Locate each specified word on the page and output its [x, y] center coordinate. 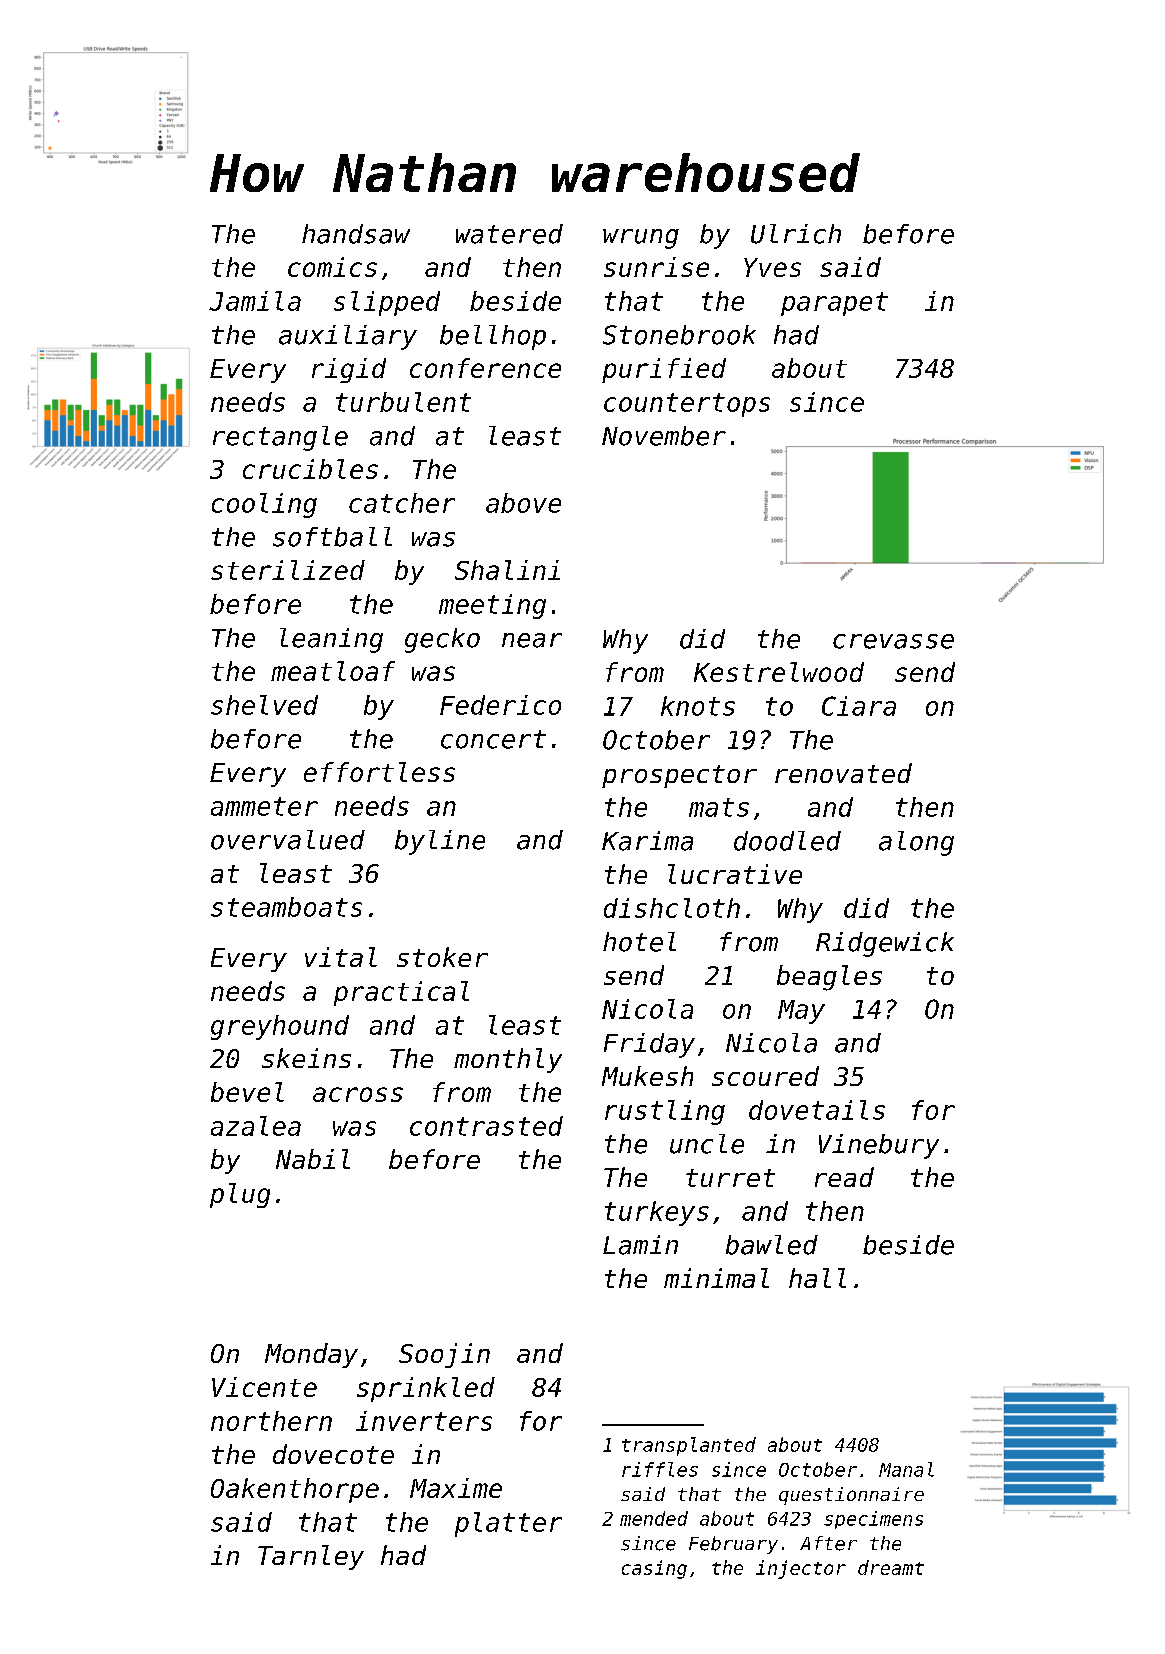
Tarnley [311, 1557]
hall [817, 1278]
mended [654, 1518]
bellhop [493, 337]
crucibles [310, 469]
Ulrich [796, 234]
